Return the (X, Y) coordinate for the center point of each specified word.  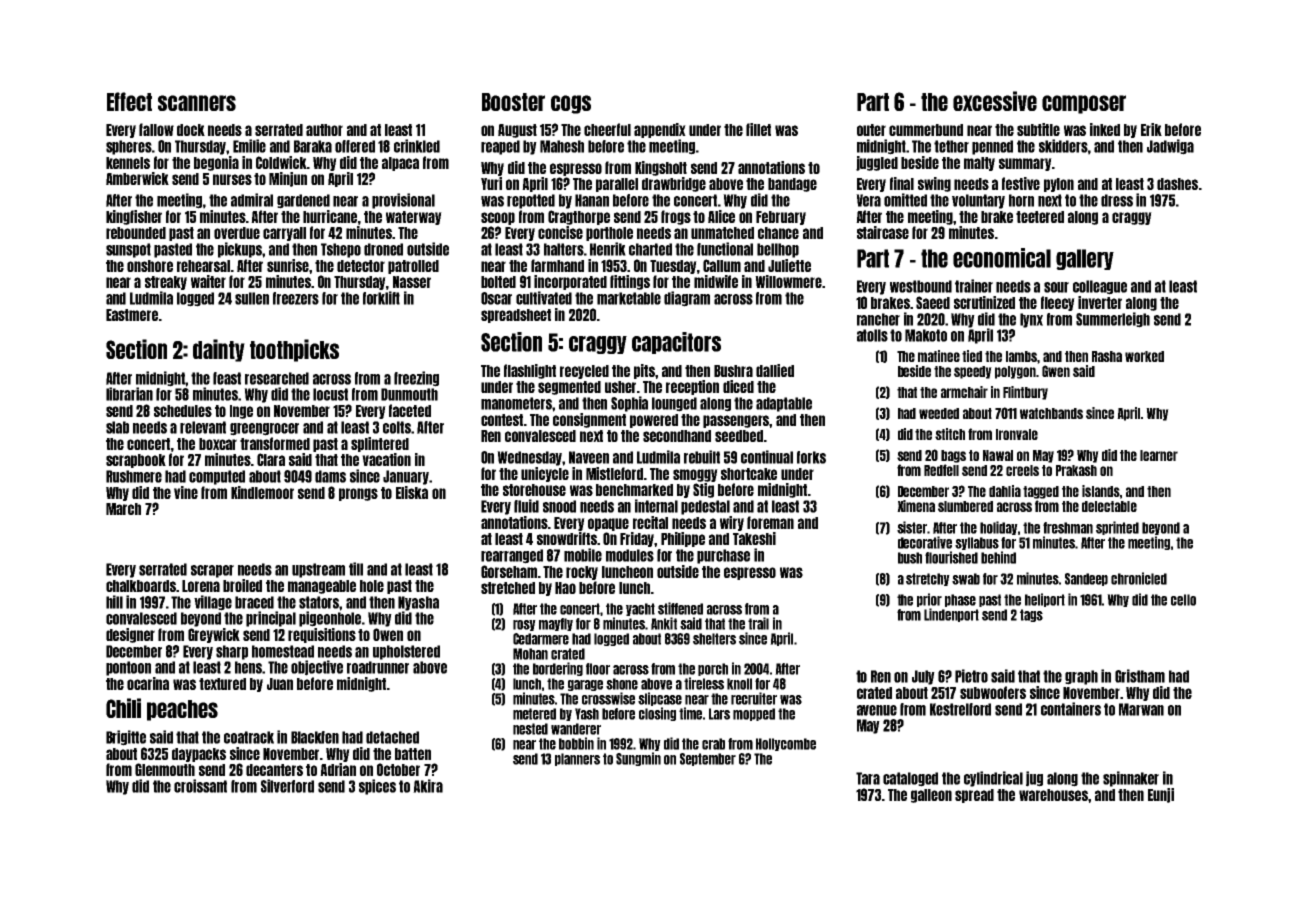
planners (577, 759)
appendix (660, 130)
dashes (1177, 184)
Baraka (313, 146)
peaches (182, 710)
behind (998, 557)
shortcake (749, 474)
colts (397, 427)
